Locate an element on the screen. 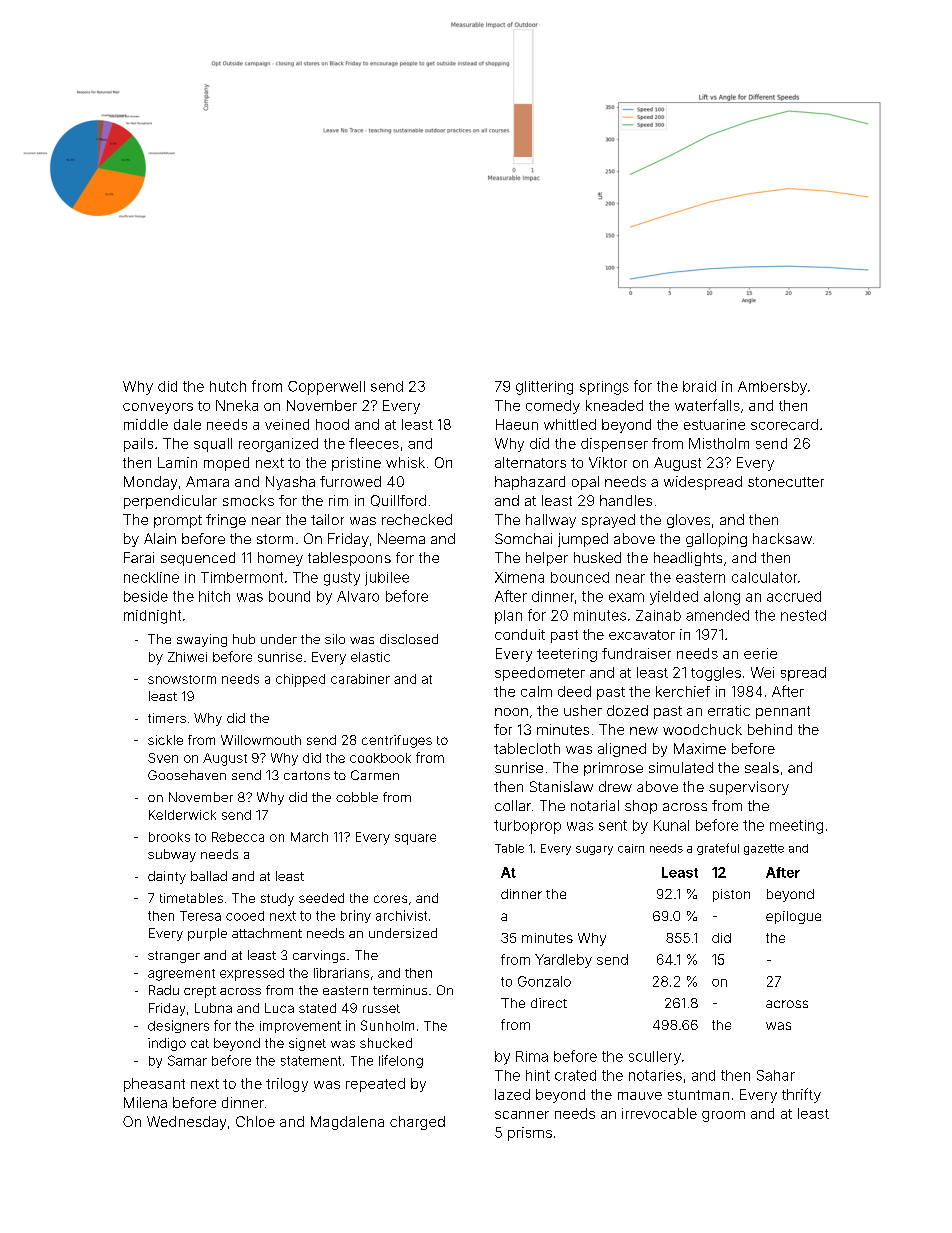 Image resolution: width=952 pixels, height=1233 pixels. silo is located at coordinates (335, 639).
